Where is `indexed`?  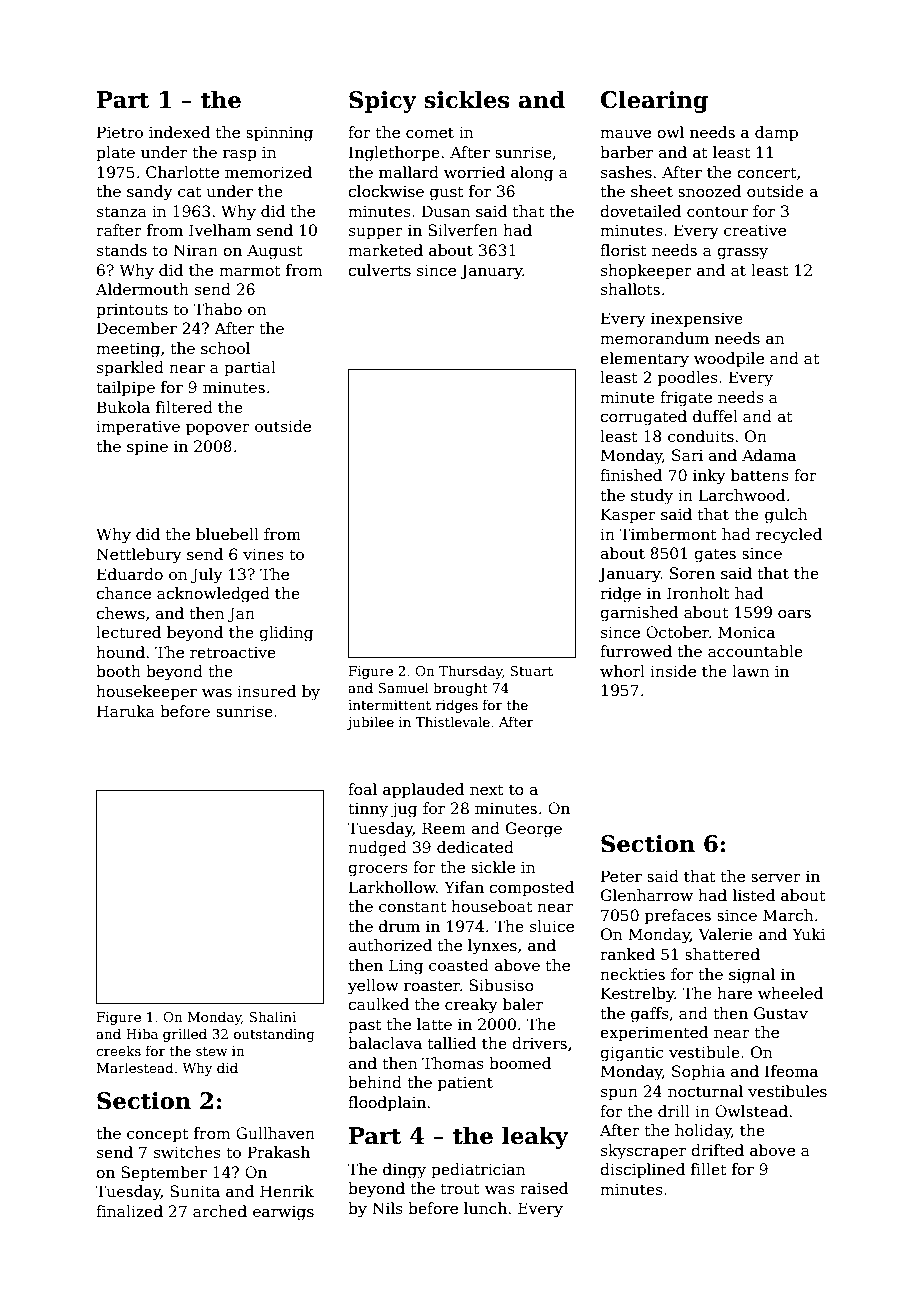
indexed is located at coordinates (179, 132).
